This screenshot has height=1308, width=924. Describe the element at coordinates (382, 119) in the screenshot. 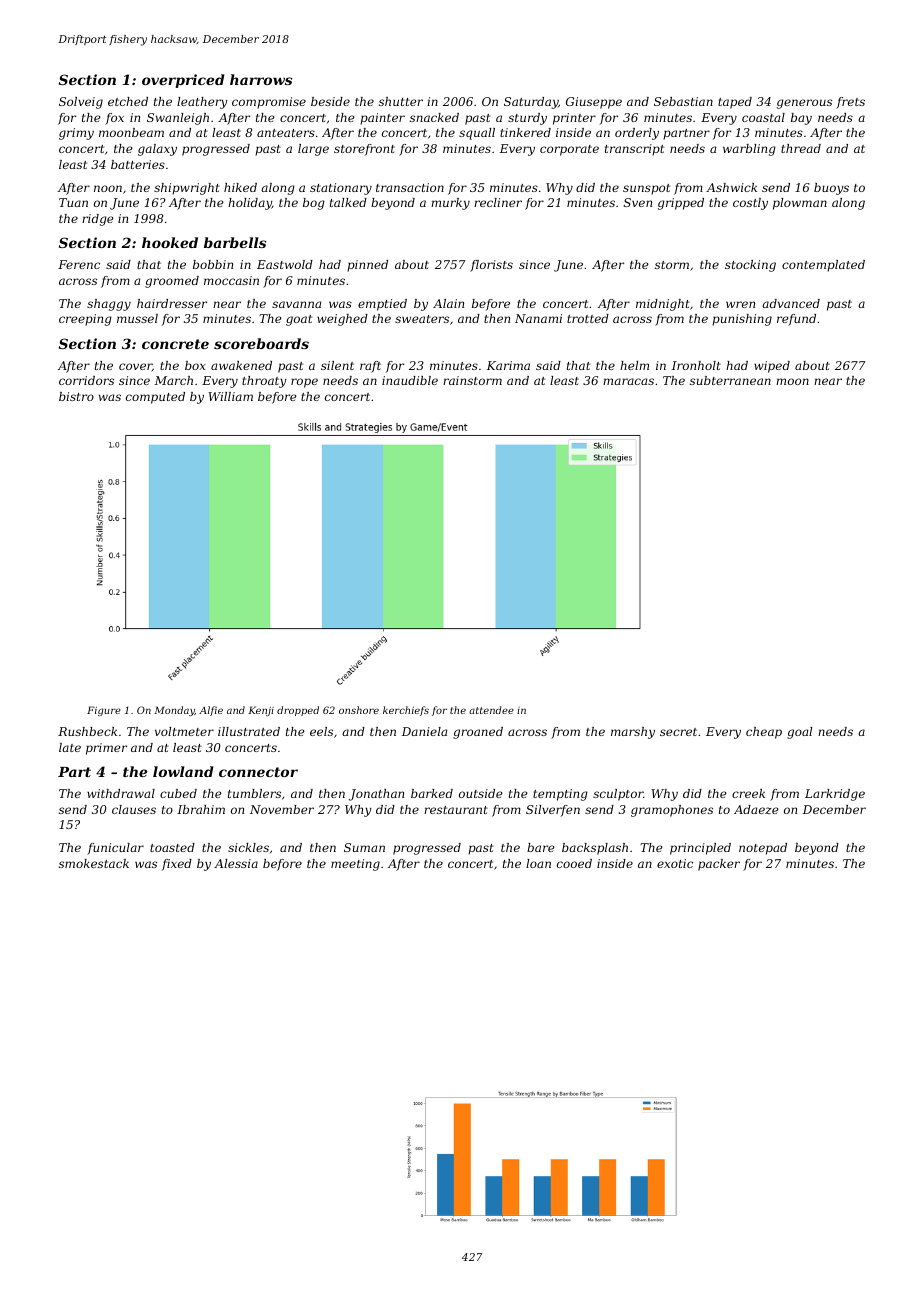

I see `painter` at that location.
